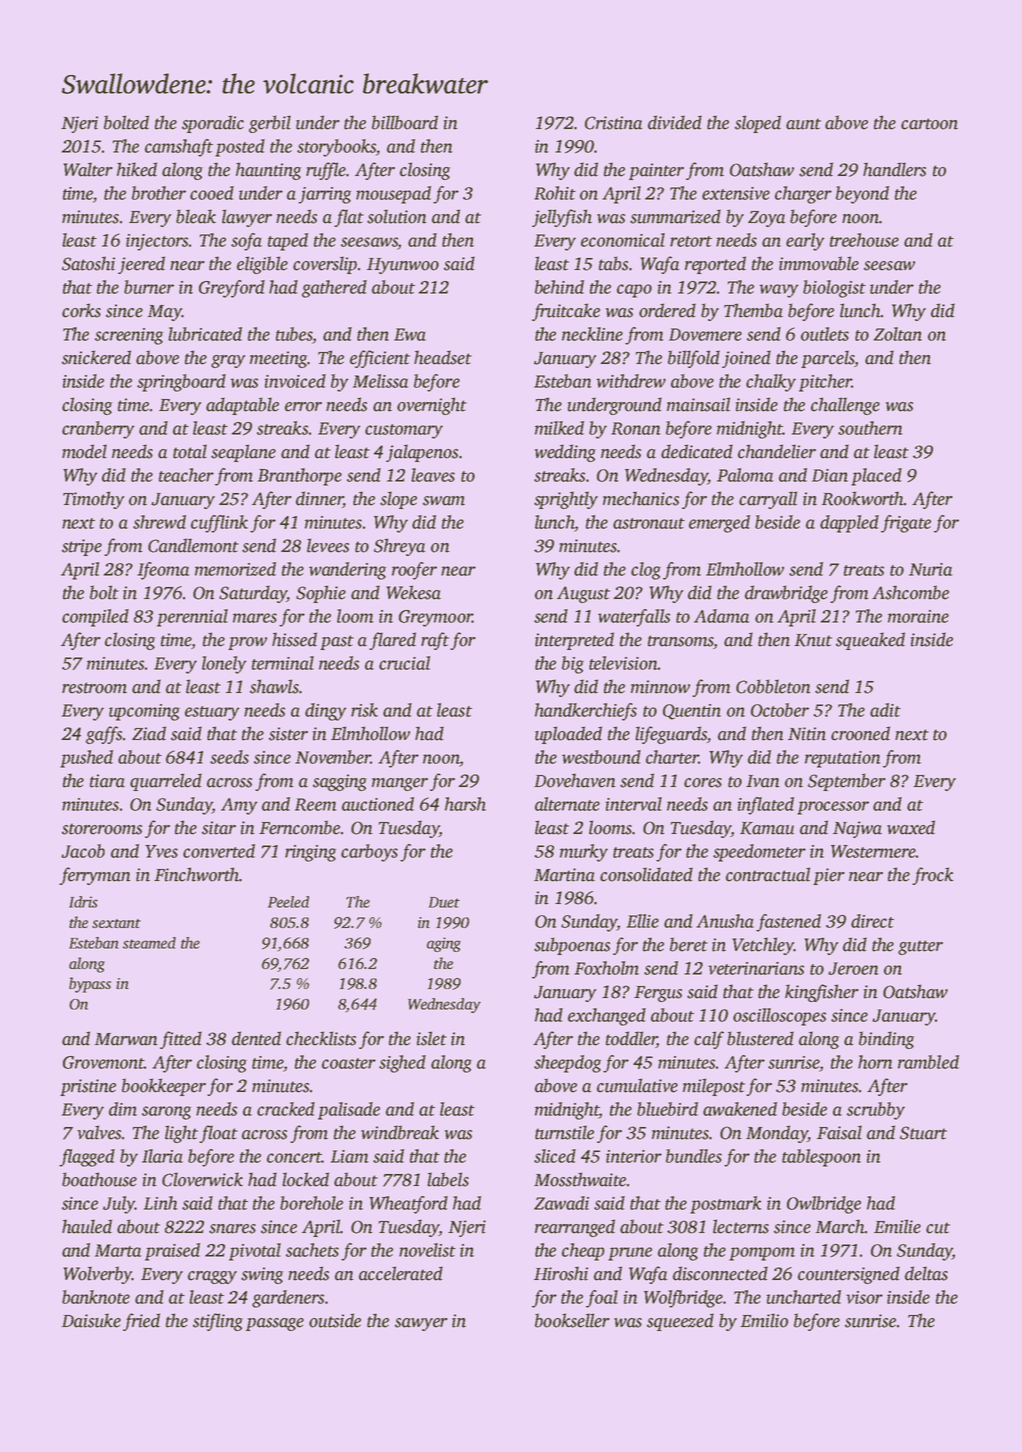 This page has height=1452, width=1022. What do you see at coordinates (634, 618) in the page?
I see `waterfalls` at bounding box center [634, 618].
